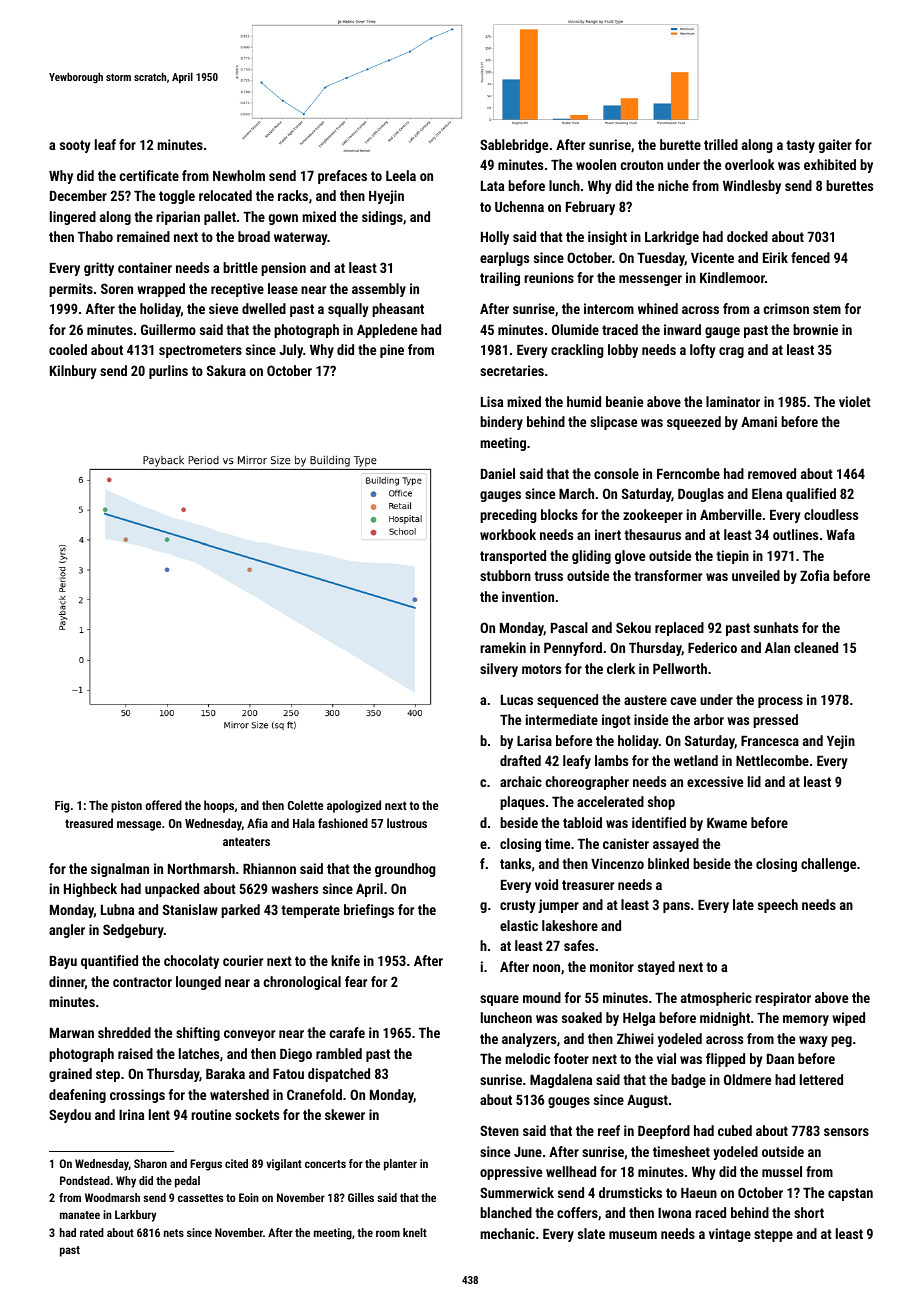 This image has height=1314, width=924. I want to click on gaiter, so click(835, 146).
